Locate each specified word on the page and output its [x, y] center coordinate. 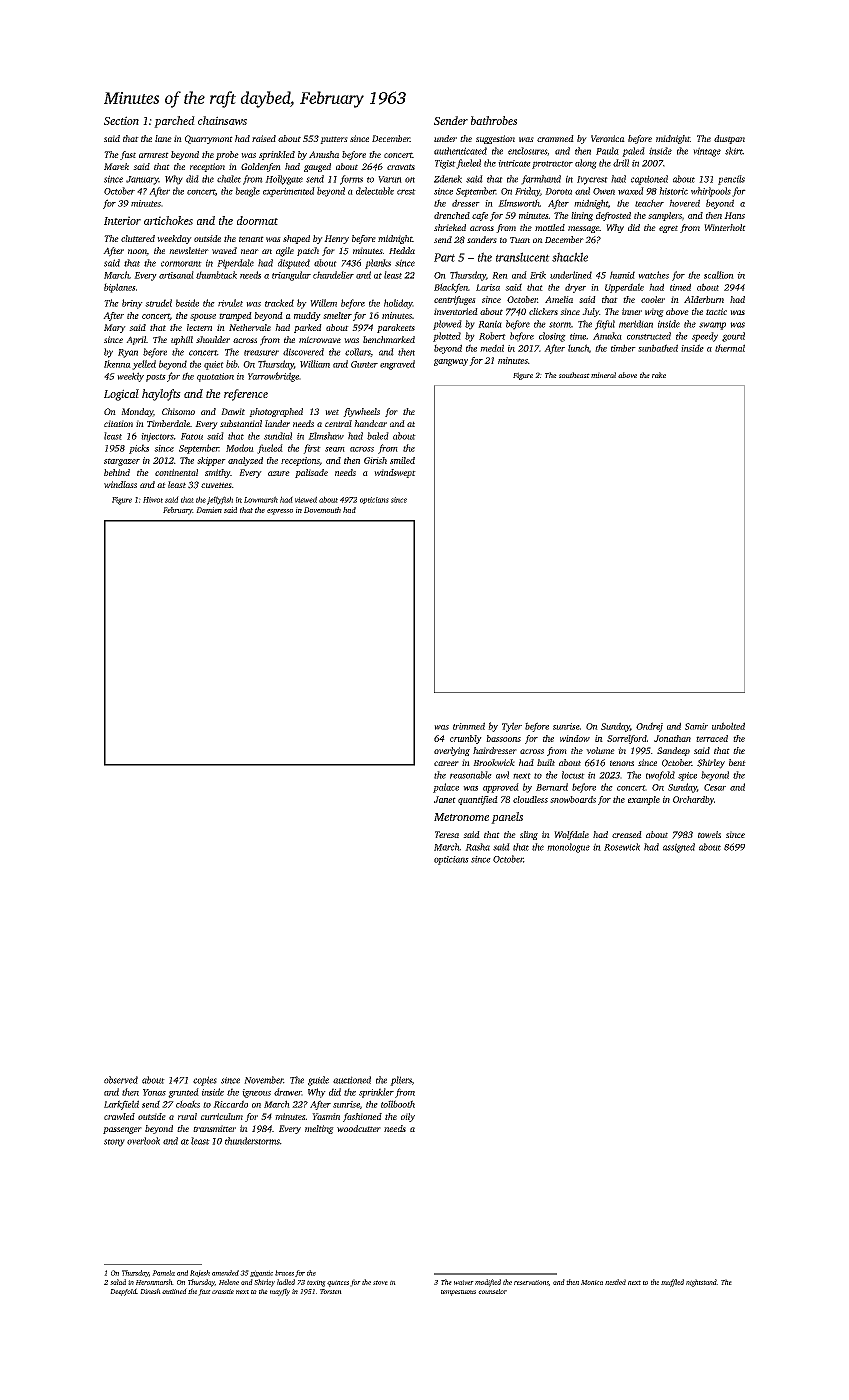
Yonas [154, 1092]
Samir [696, 726]
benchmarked [389, 339]
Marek [116, 166]
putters [334, 140]
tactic [716, 311]
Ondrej [649, 727]
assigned [679, 848]
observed [121, 1080]
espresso [280, 512]
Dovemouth [322, 510]
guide [318, 1081]
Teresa [447, 834]
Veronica [608, 138]
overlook [143, 1141]
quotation [215, 377]
